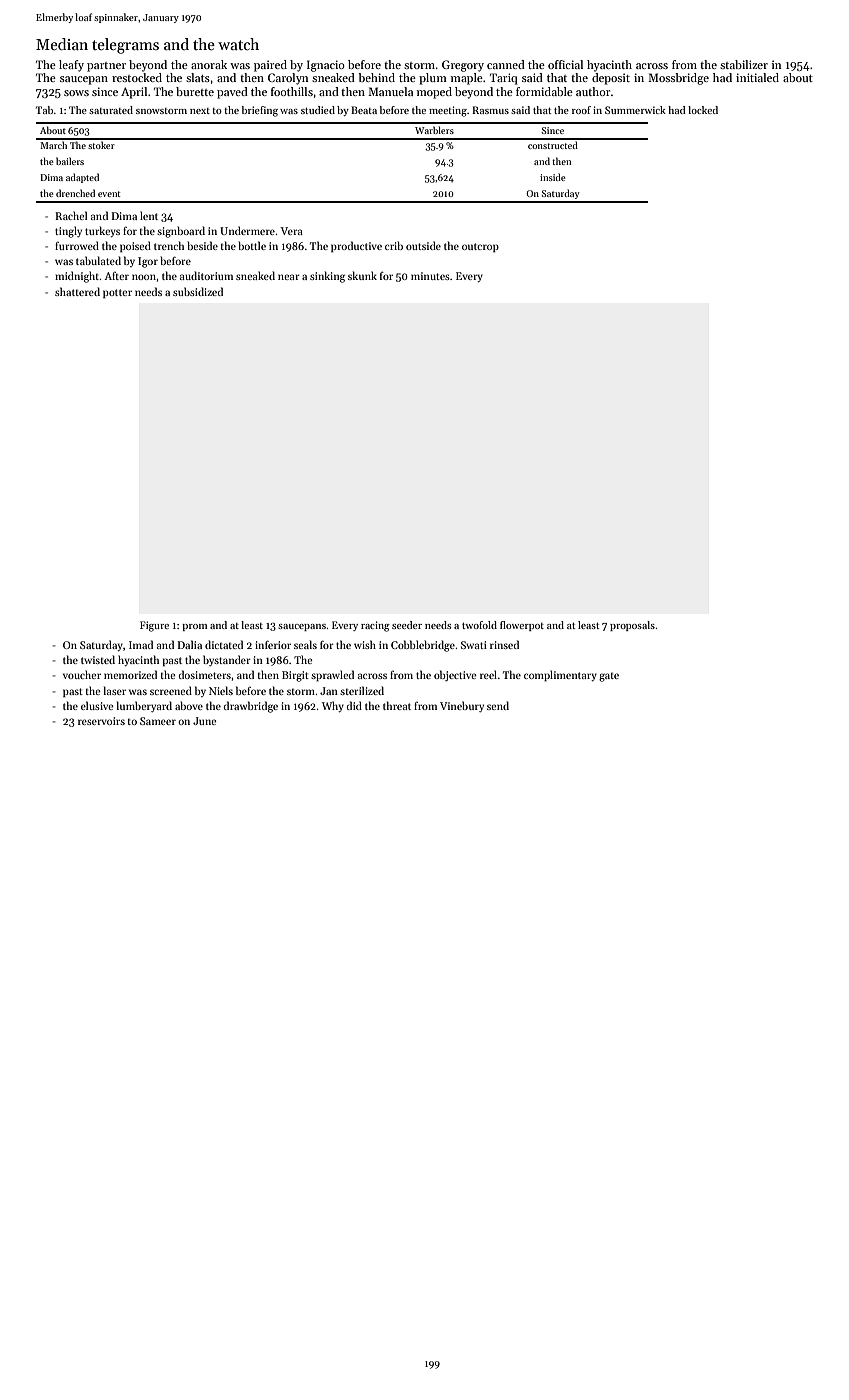 This screenshot has width=849, height=1400. I want to click on skunk, so click(362, 275).
